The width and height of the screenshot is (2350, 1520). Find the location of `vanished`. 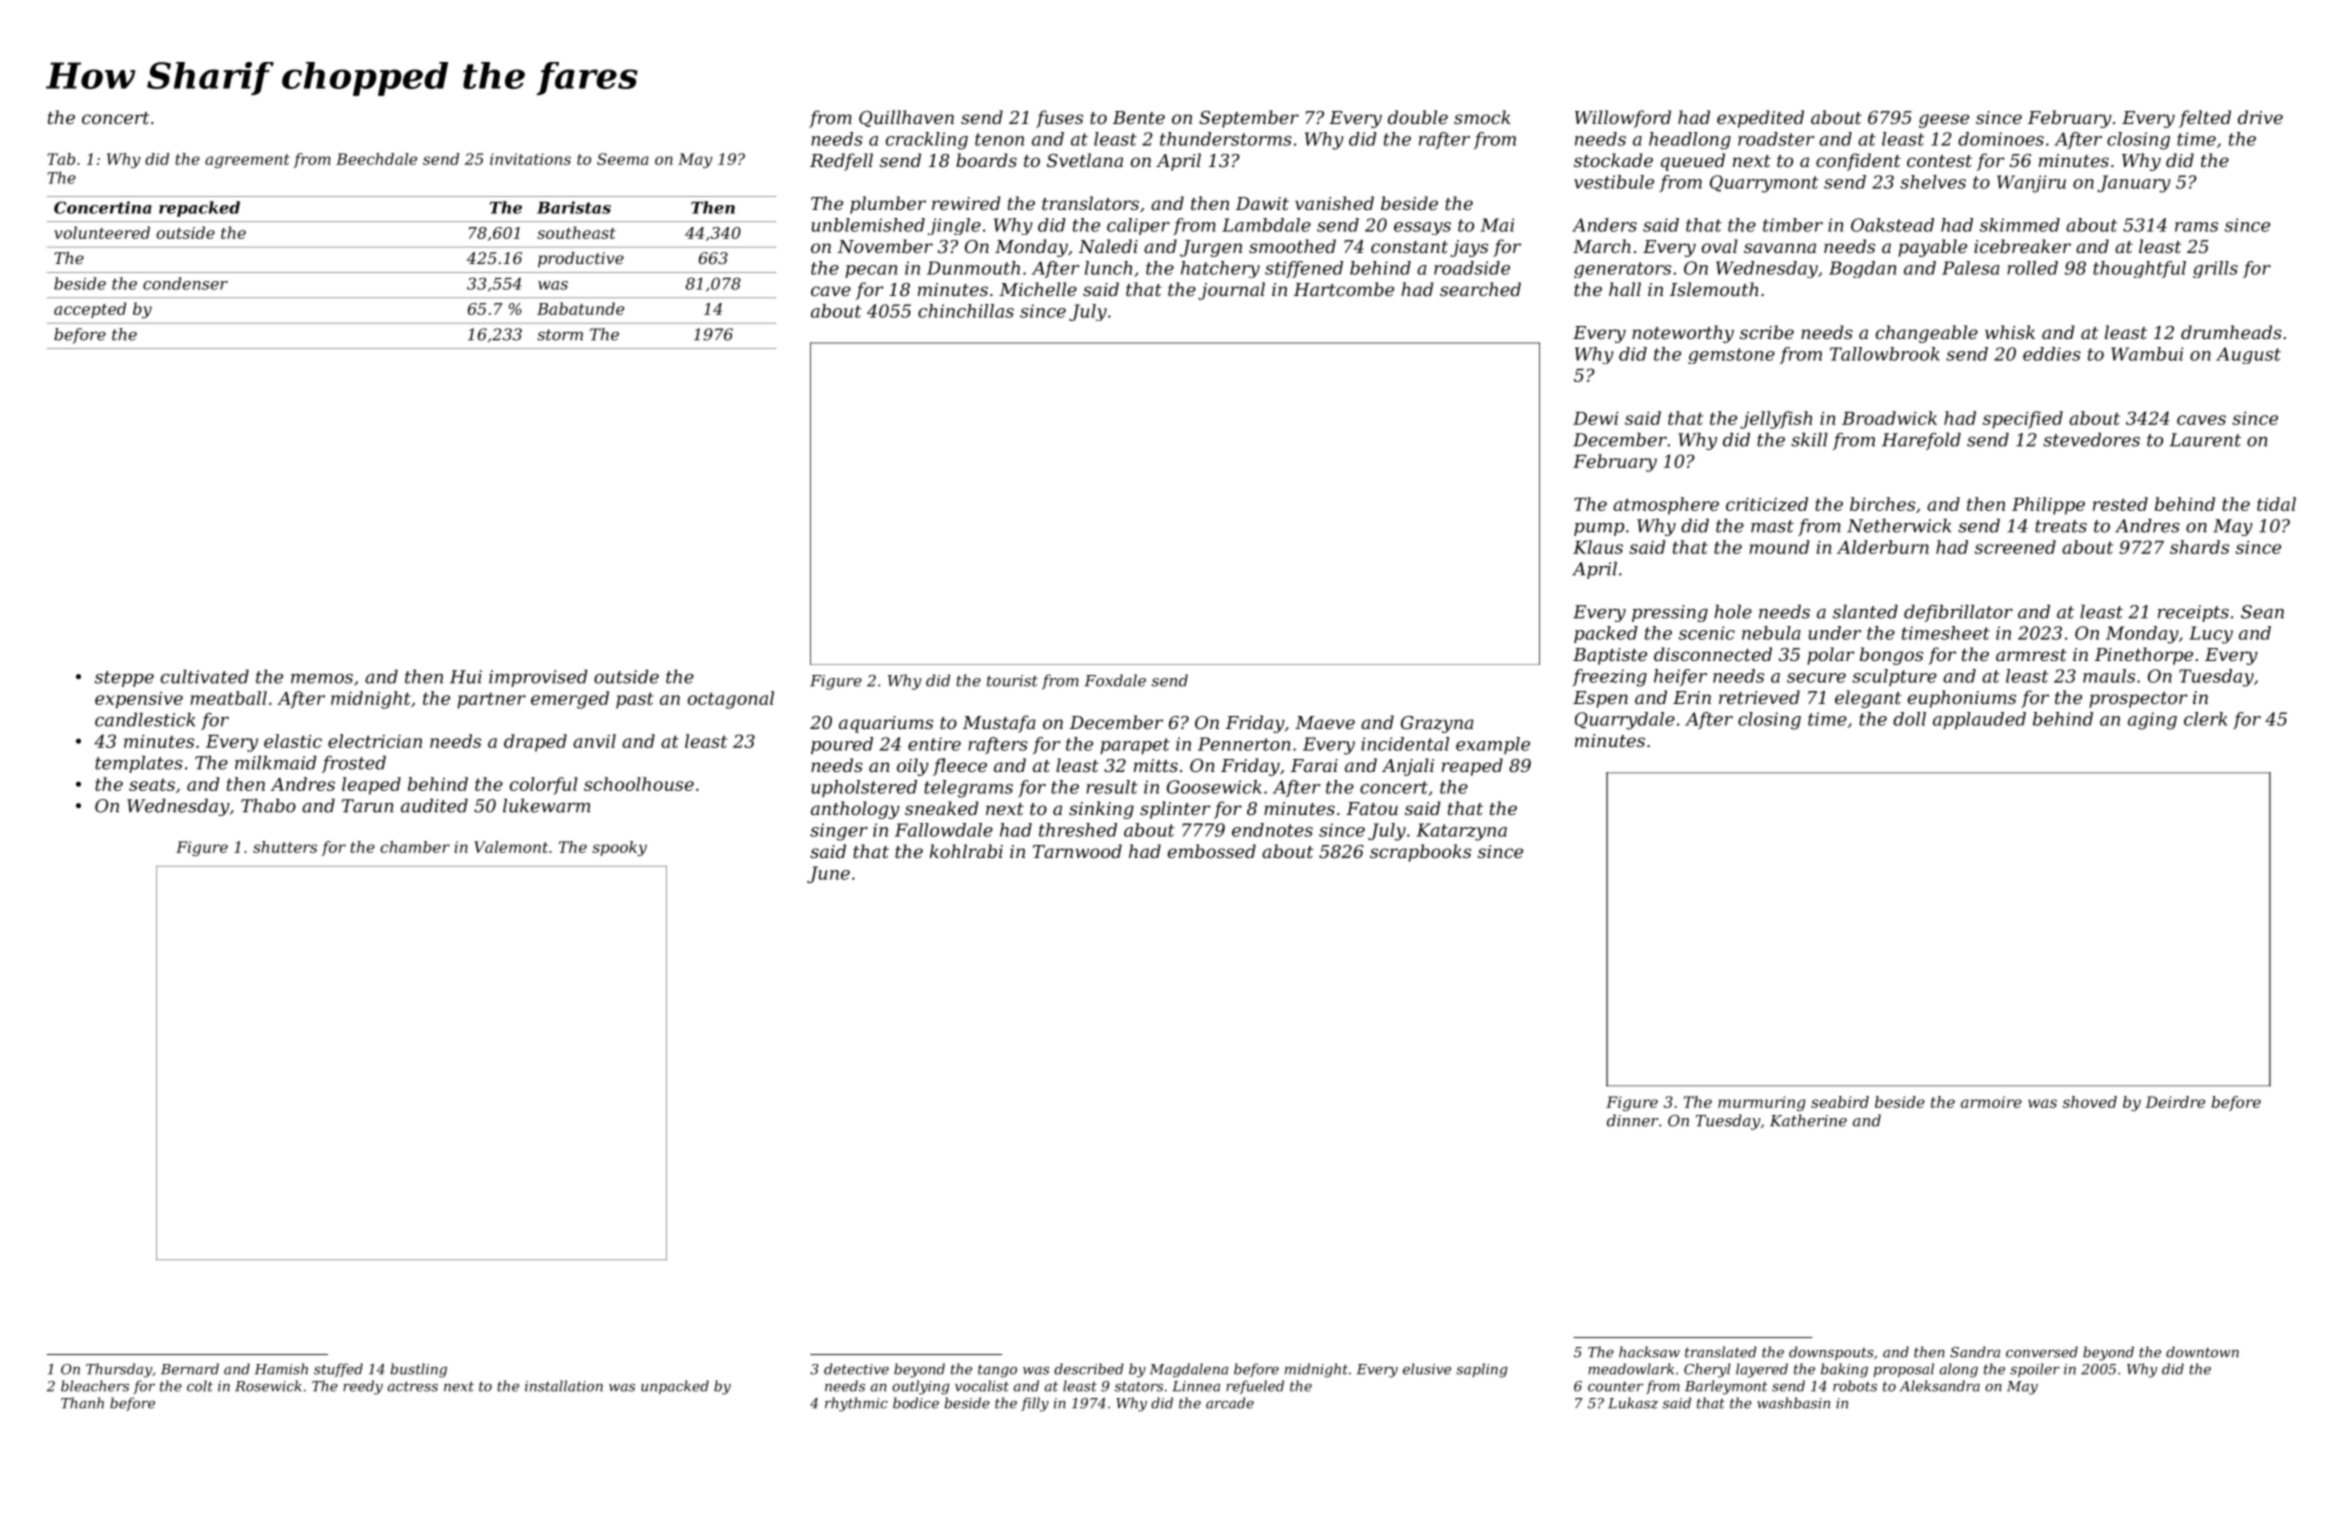

vanished is located at coordinates (1334, 203).
